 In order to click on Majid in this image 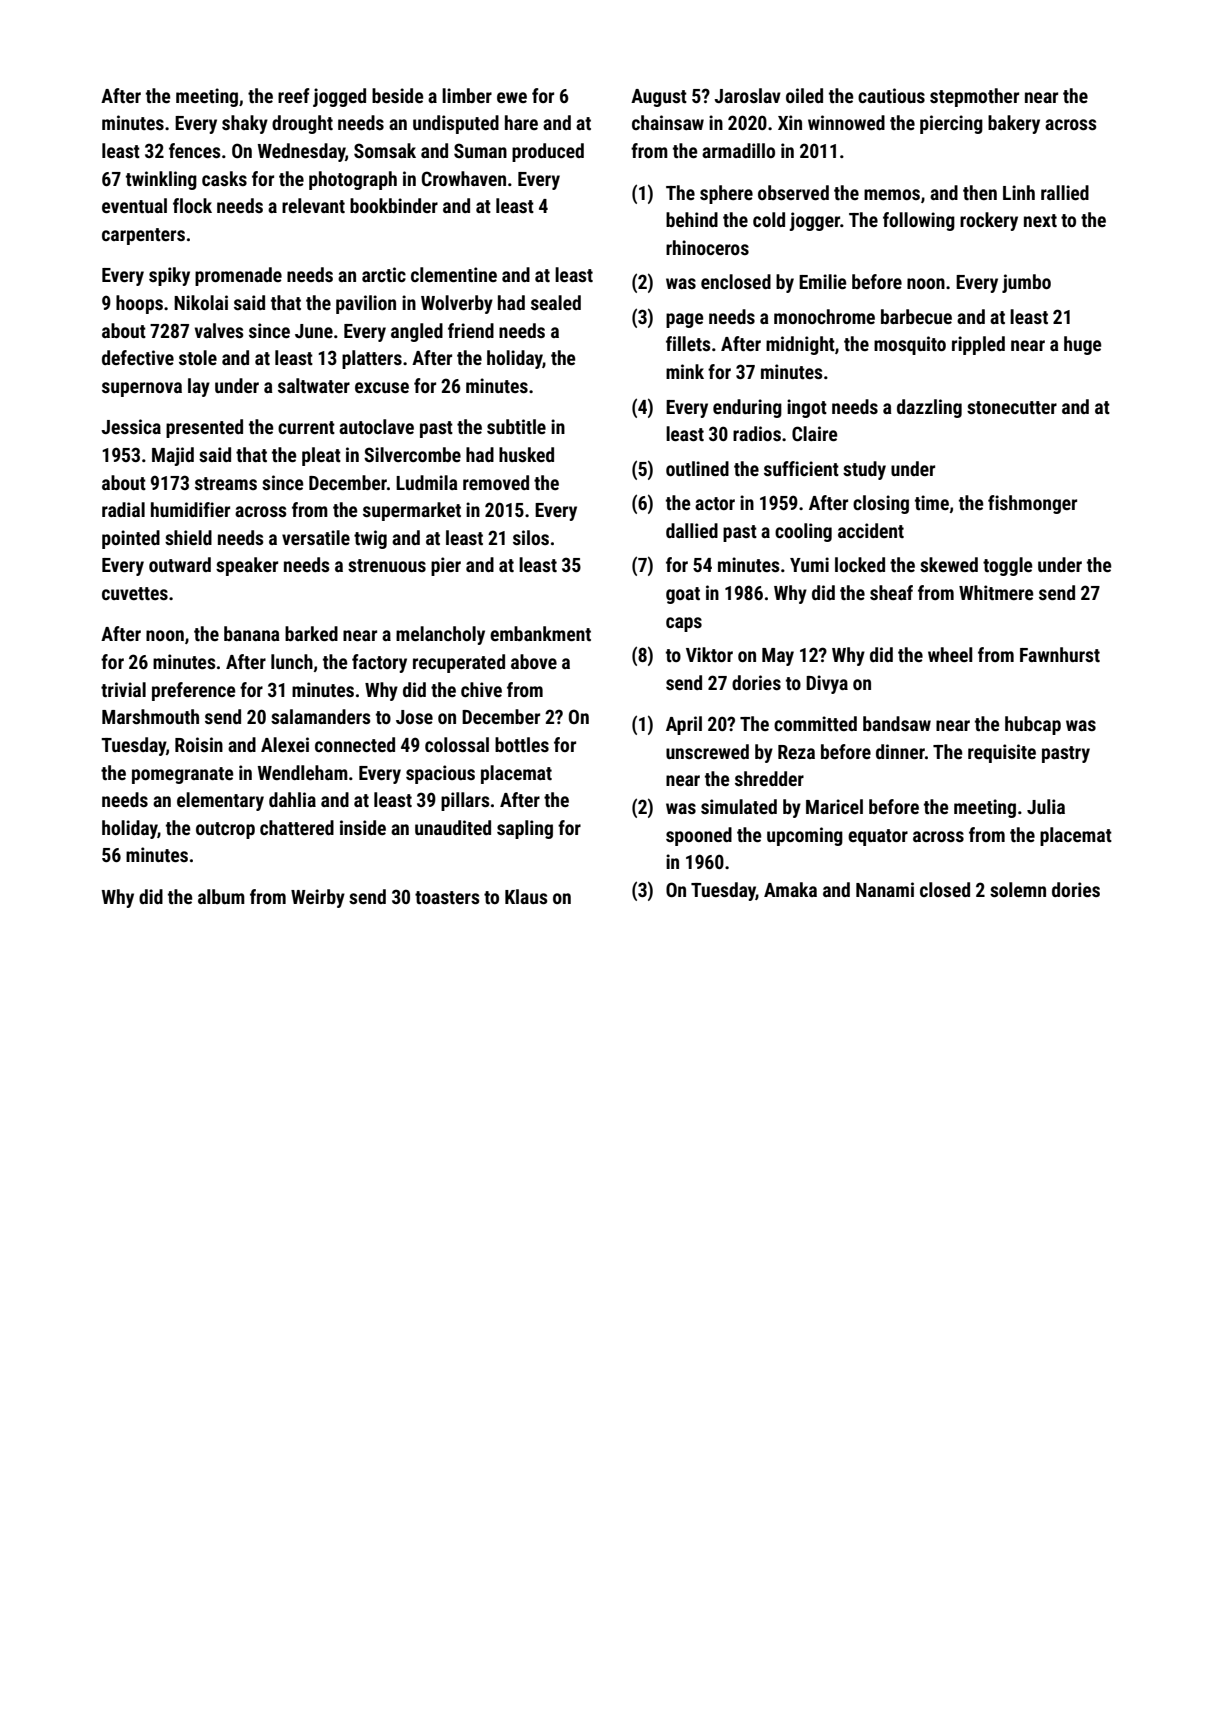, I will do `click(173, 456)`.
